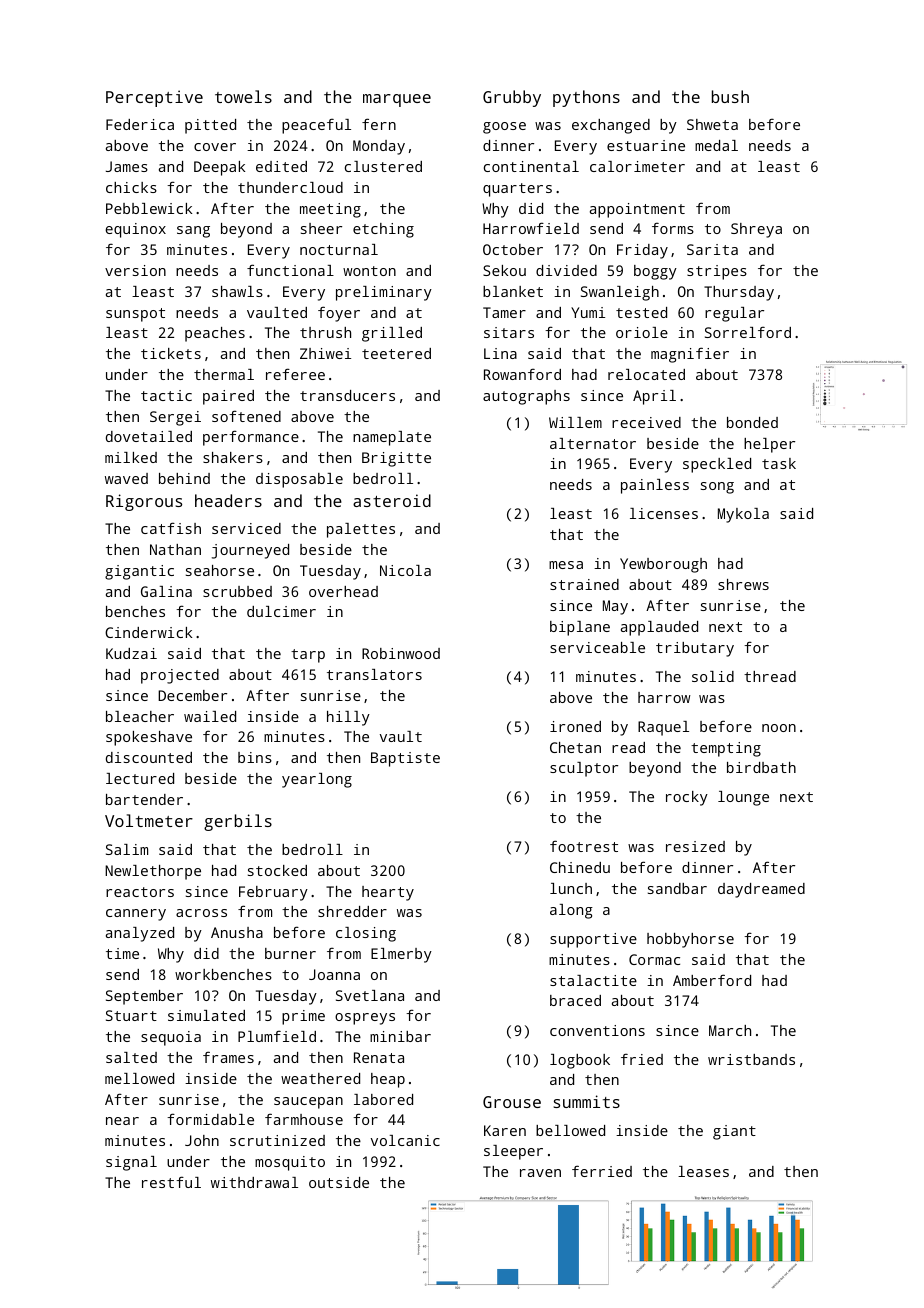 The height and width of the image is (1308, 924). I want to click on volcanic, so click(405, 1140).
